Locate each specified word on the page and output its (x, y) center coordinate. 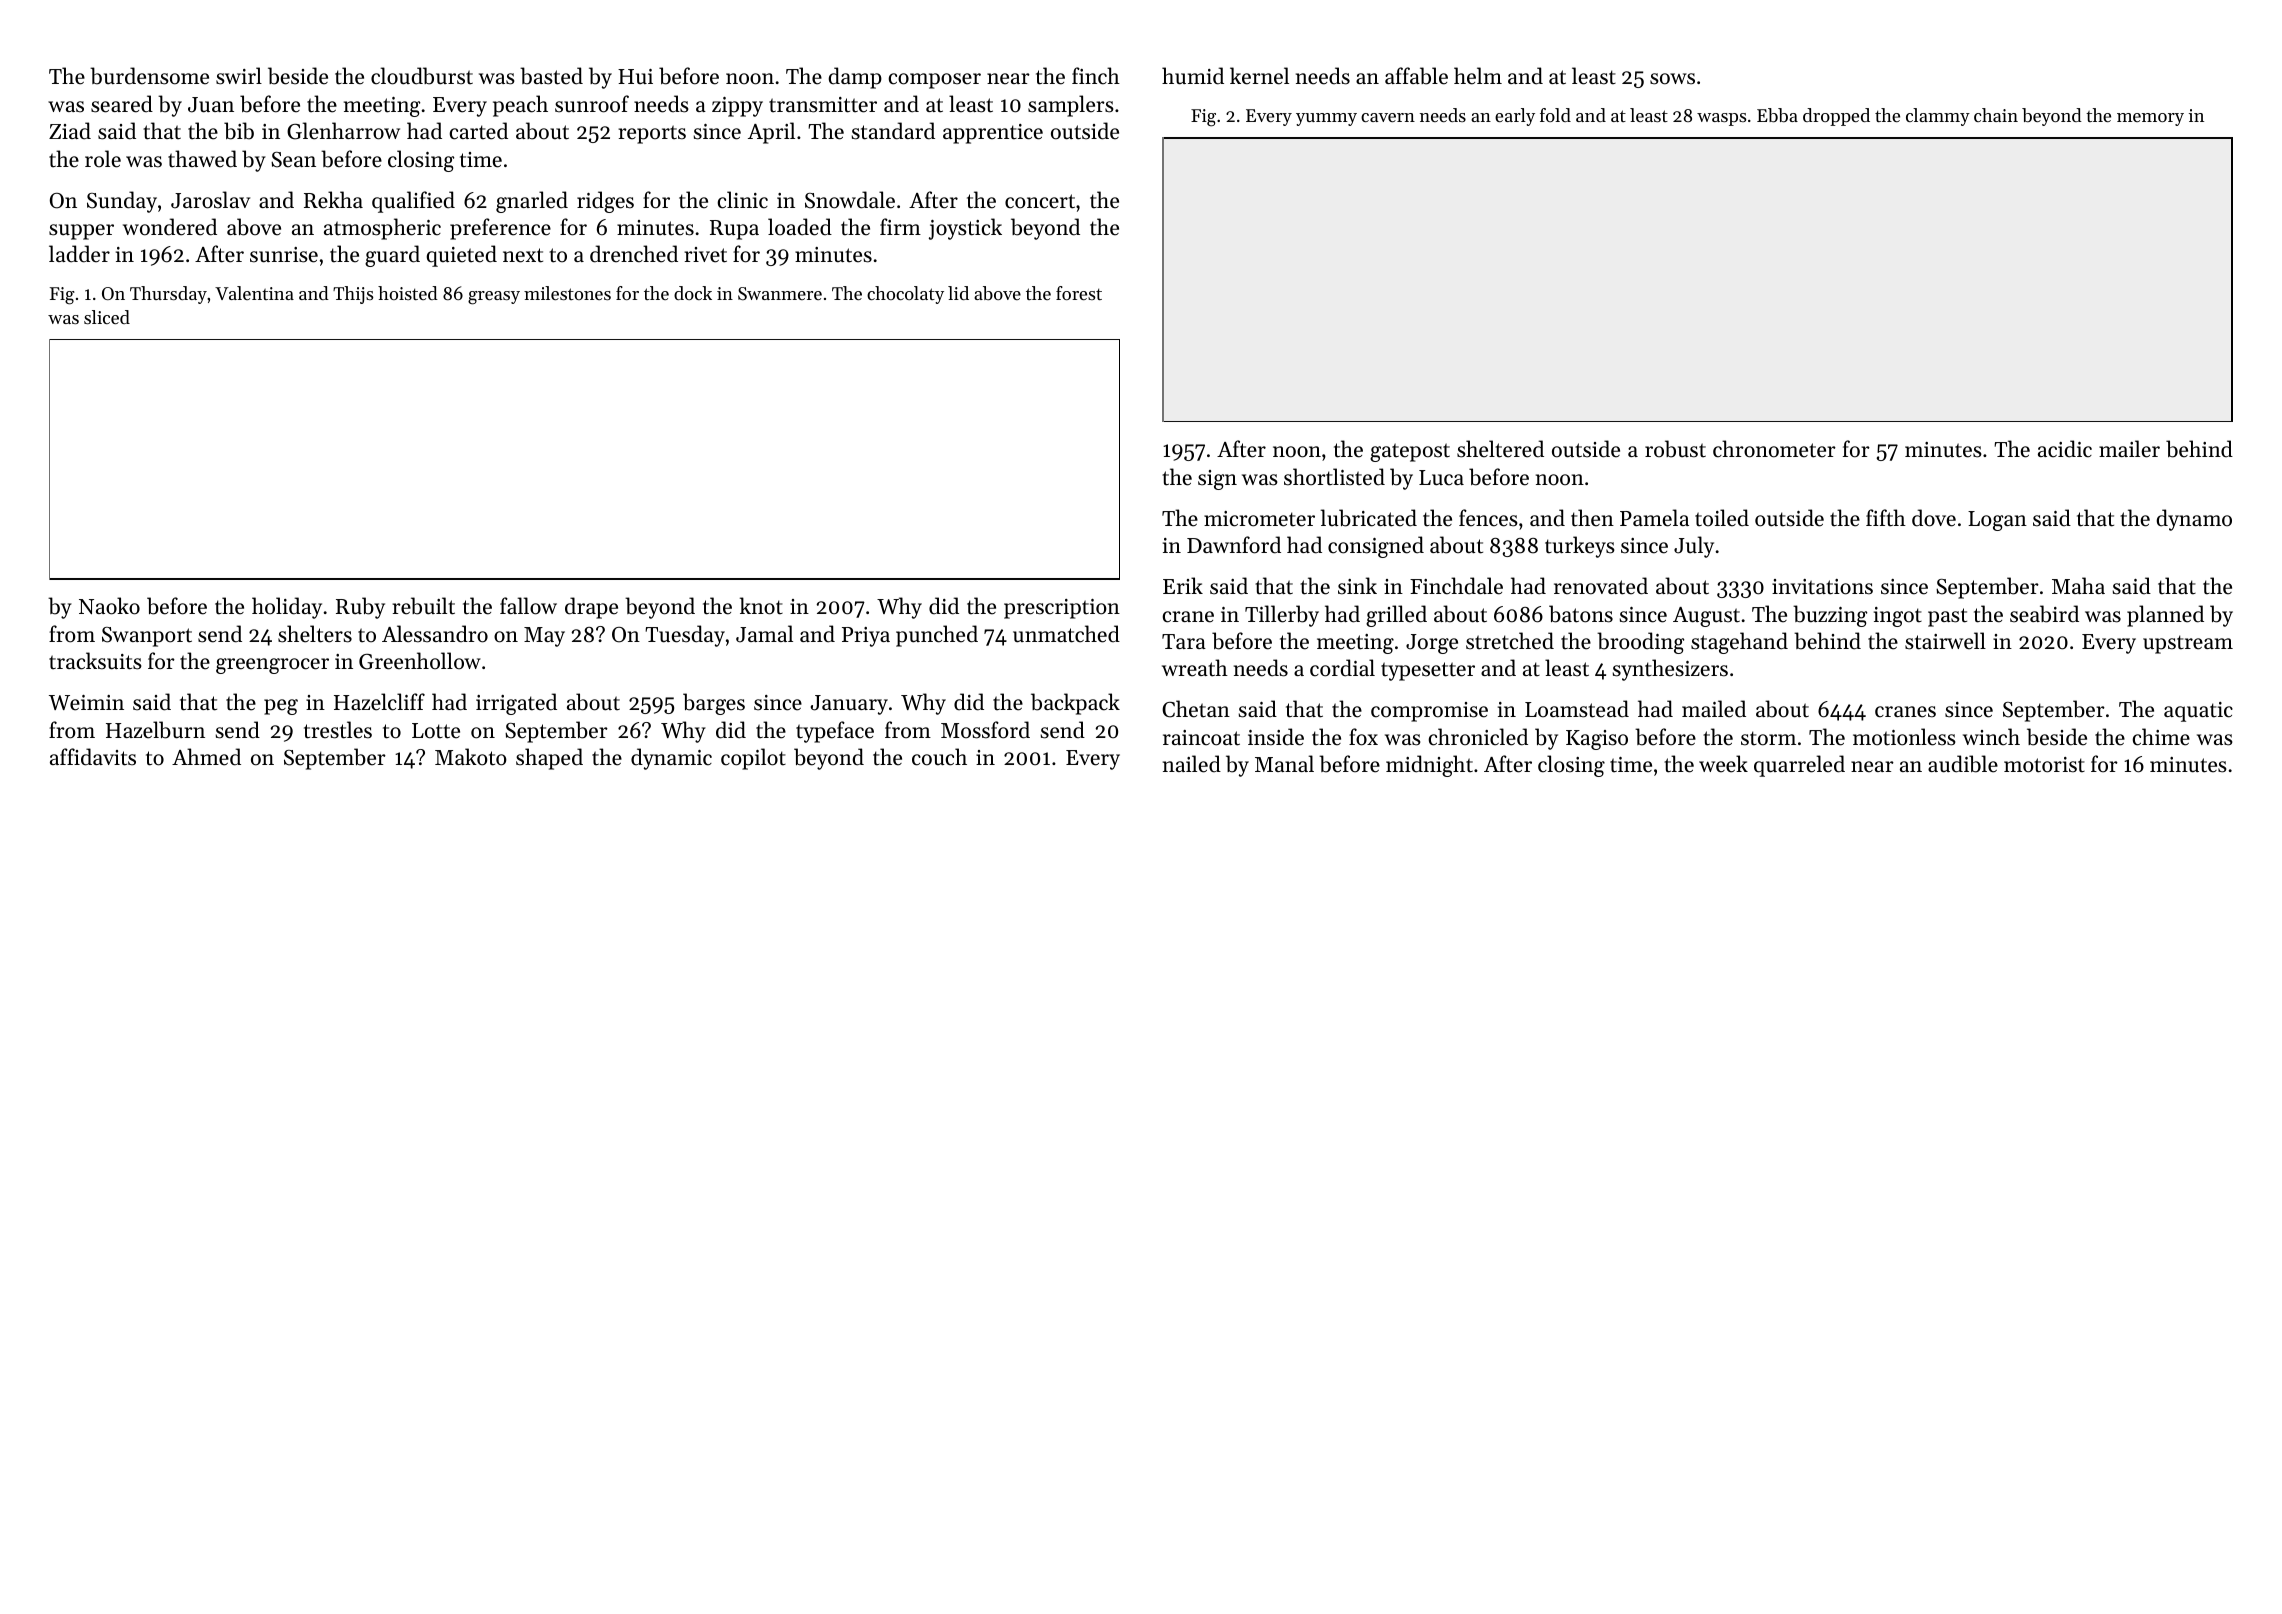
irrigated (516, 704)
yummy (1326, 119)
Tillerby (1282, 616)
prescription (1062, 609)
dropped (1836, 117)
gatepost (1410, 452)
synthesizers (1670, 670)
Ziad (70, 131)
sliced (107, 317)
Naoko (109, 606)
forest (1079, 293)
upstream (2188, 644)
